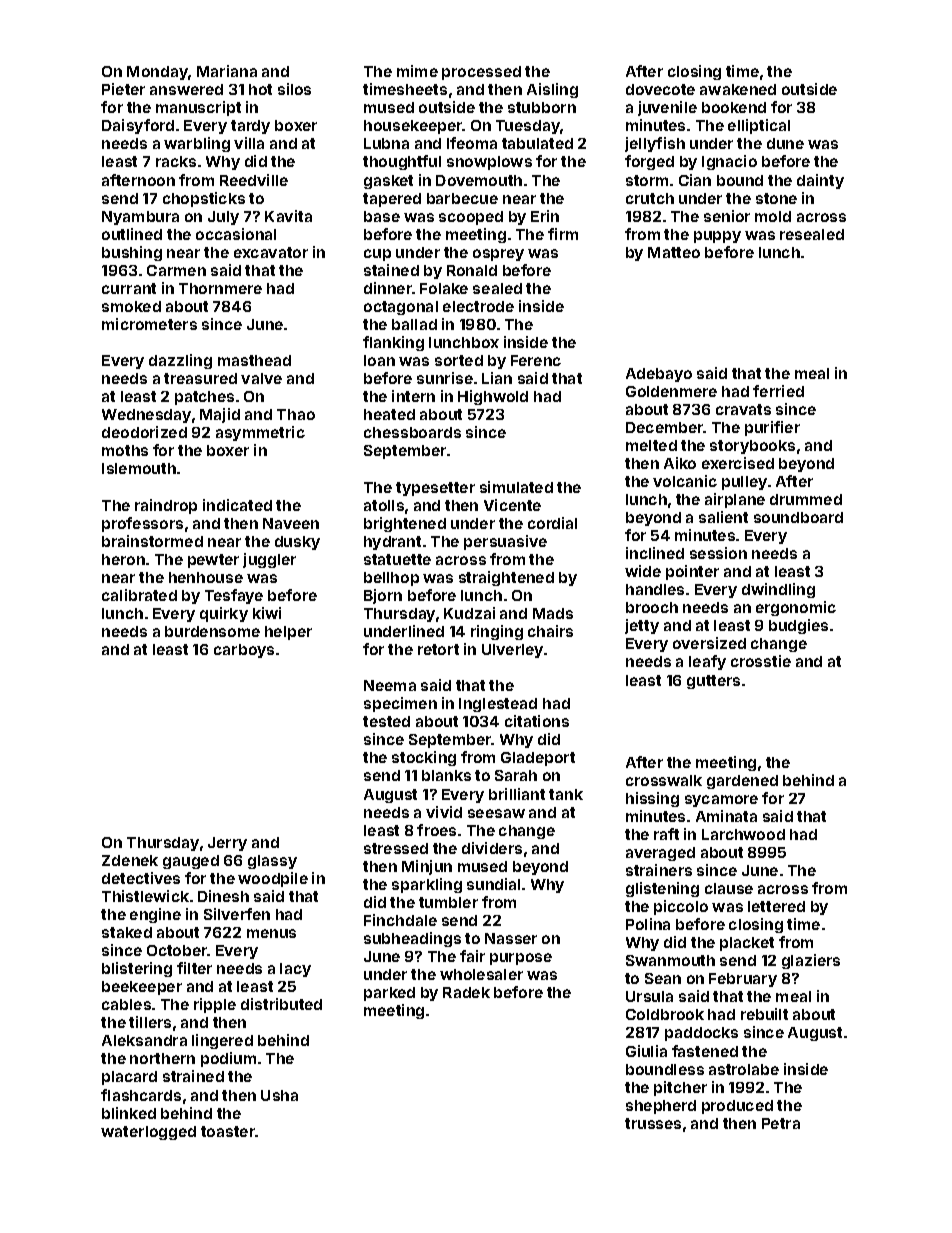 This page has width=952, height=1233. Describe the element at coordinates (667, 108) in the page. I see `juvenile` at that location.
